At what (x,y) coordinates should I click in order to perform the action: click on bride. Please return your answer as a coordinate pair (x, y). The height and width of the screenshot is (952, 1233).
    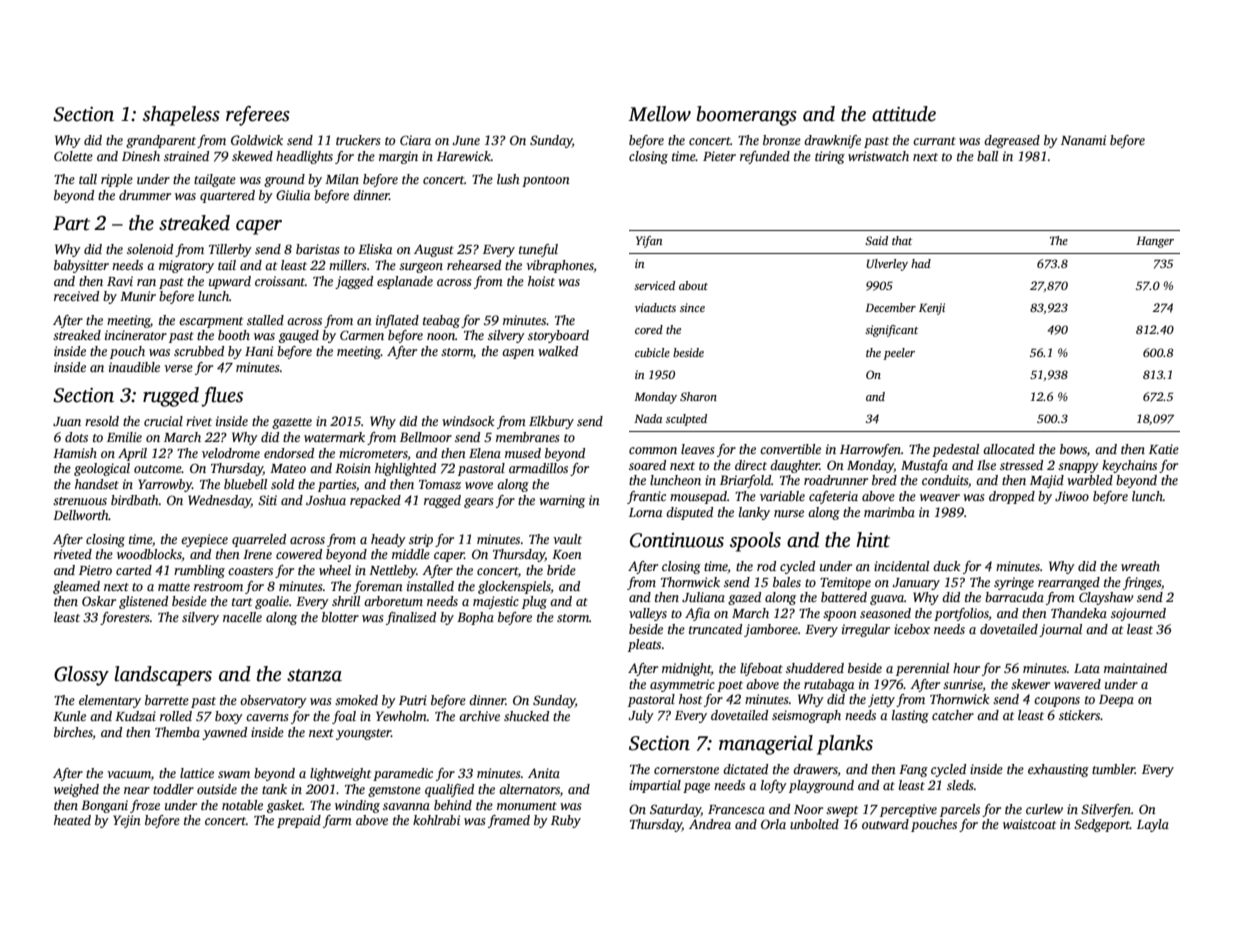
    Looking at the image, I should click on (561, 570).
